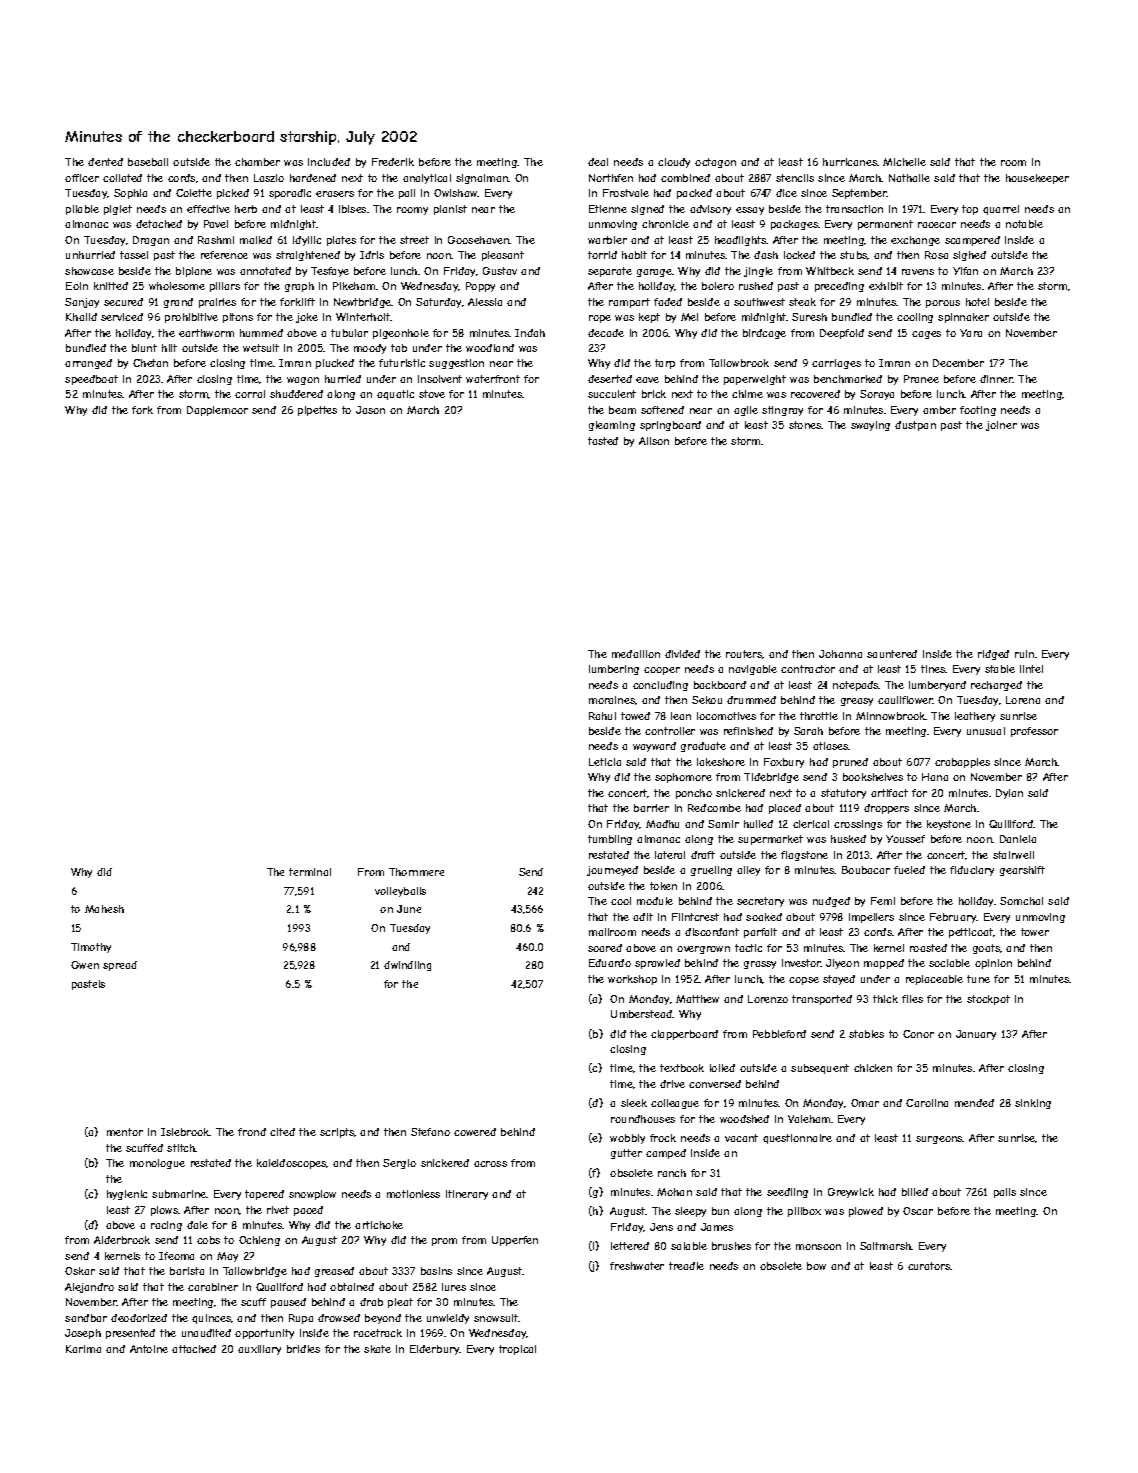 The height and width of the page is (1473, 1138). What do you see at coordinates (435, 1350) in the page?
I see `Elderbury` at bounding box center [435, 1350].
